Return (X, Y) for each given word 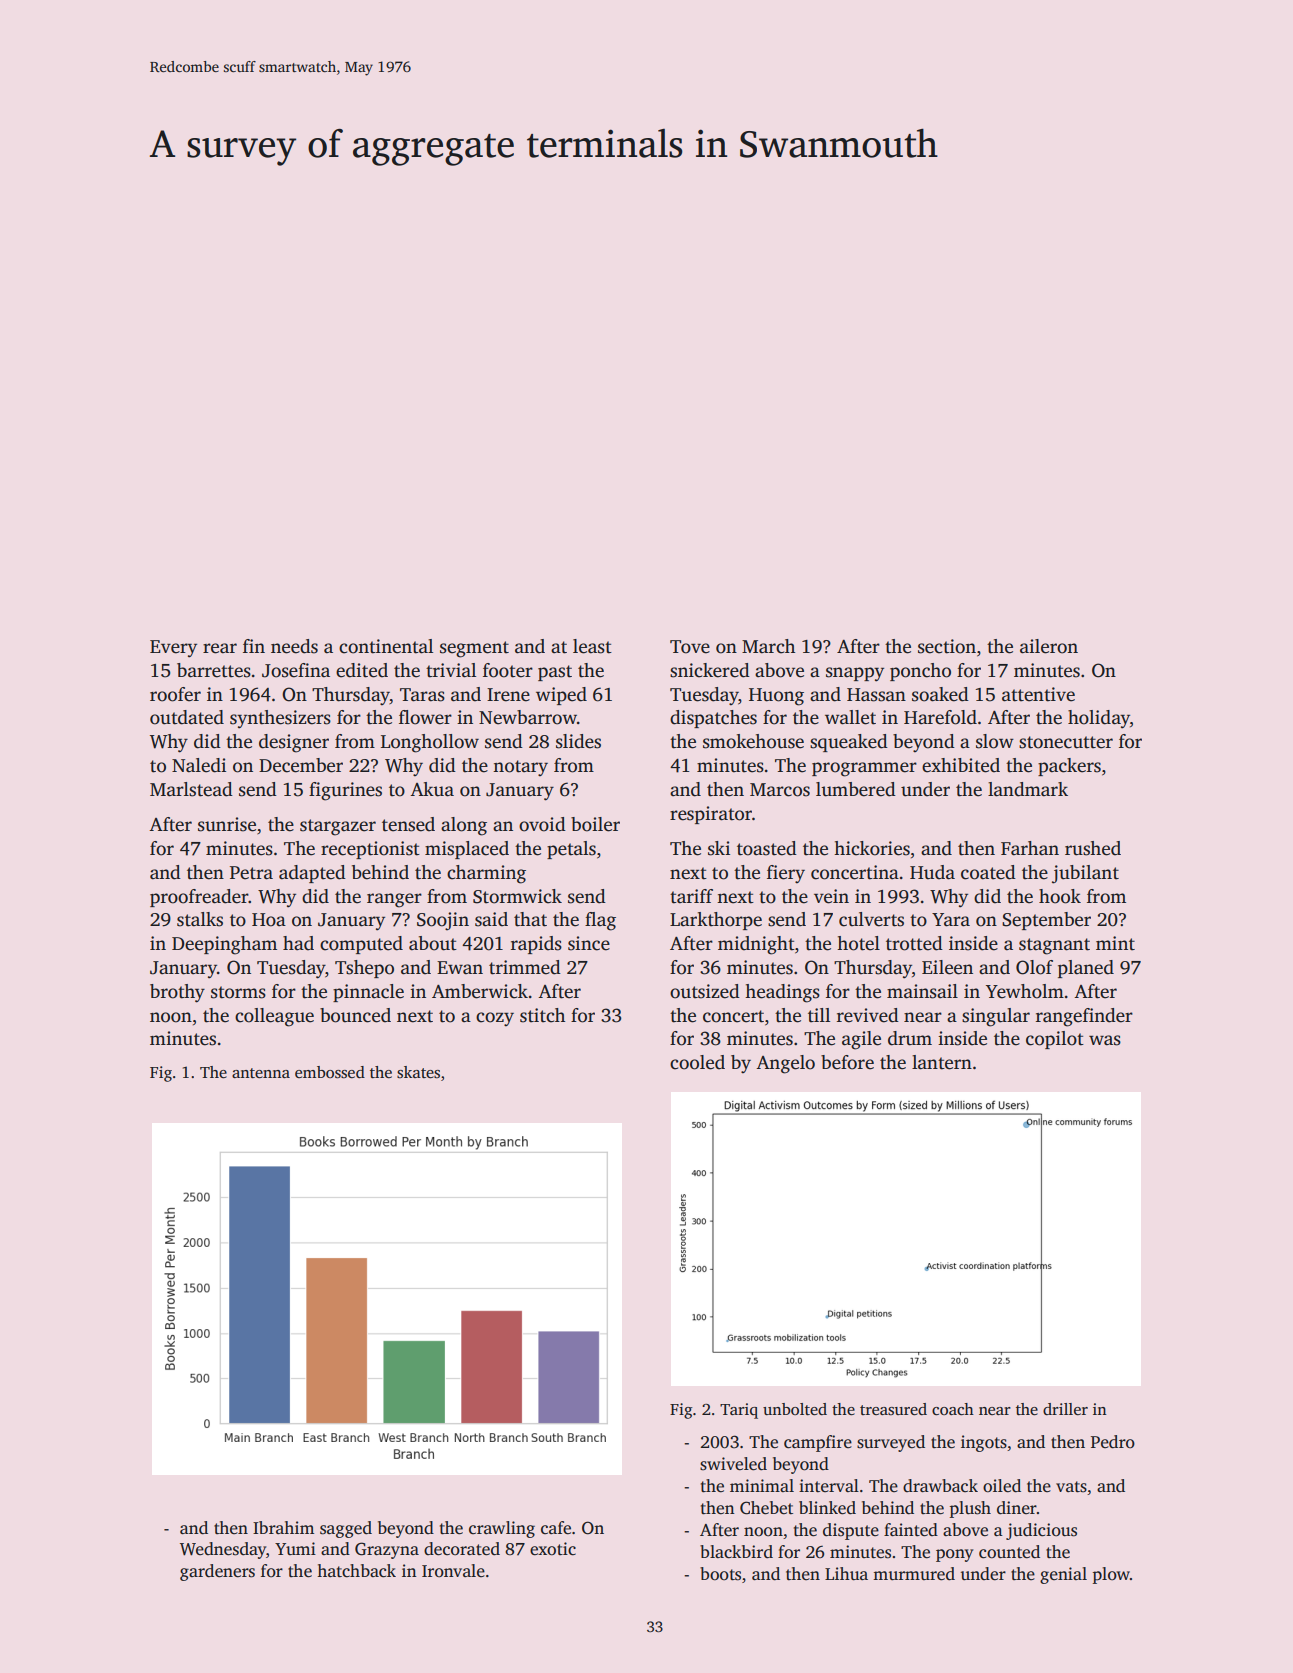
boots (720, 1574)
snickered (710, 670)
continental (386, 646)
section (947, 646)
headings (782, 993)
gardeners (217, 1572)
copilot (1055, 1040)
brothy (177, 993)
